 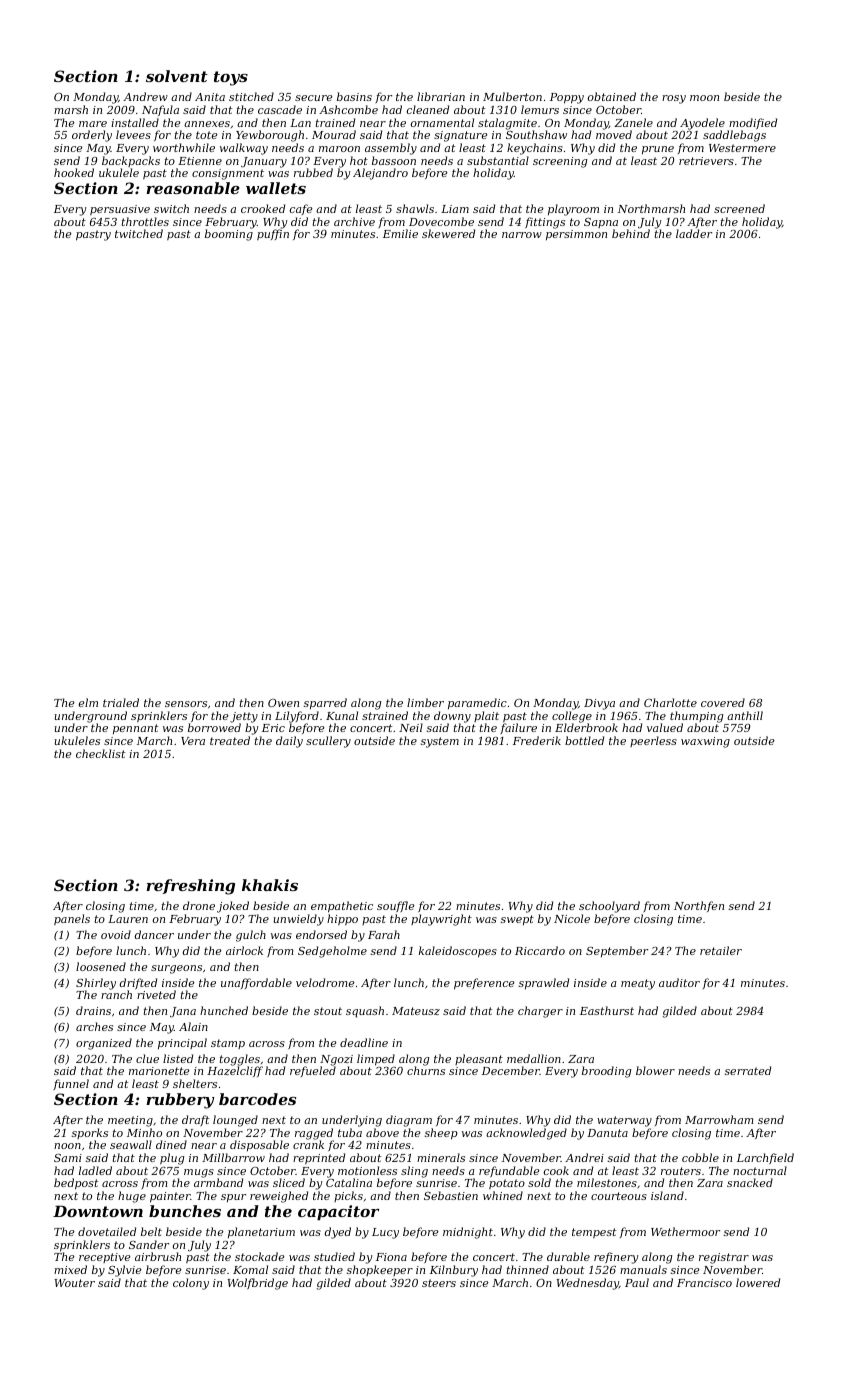 What do you see at coordinates (612, 96) in the image?
I see `obtained` at bounding box center [612, 96].
